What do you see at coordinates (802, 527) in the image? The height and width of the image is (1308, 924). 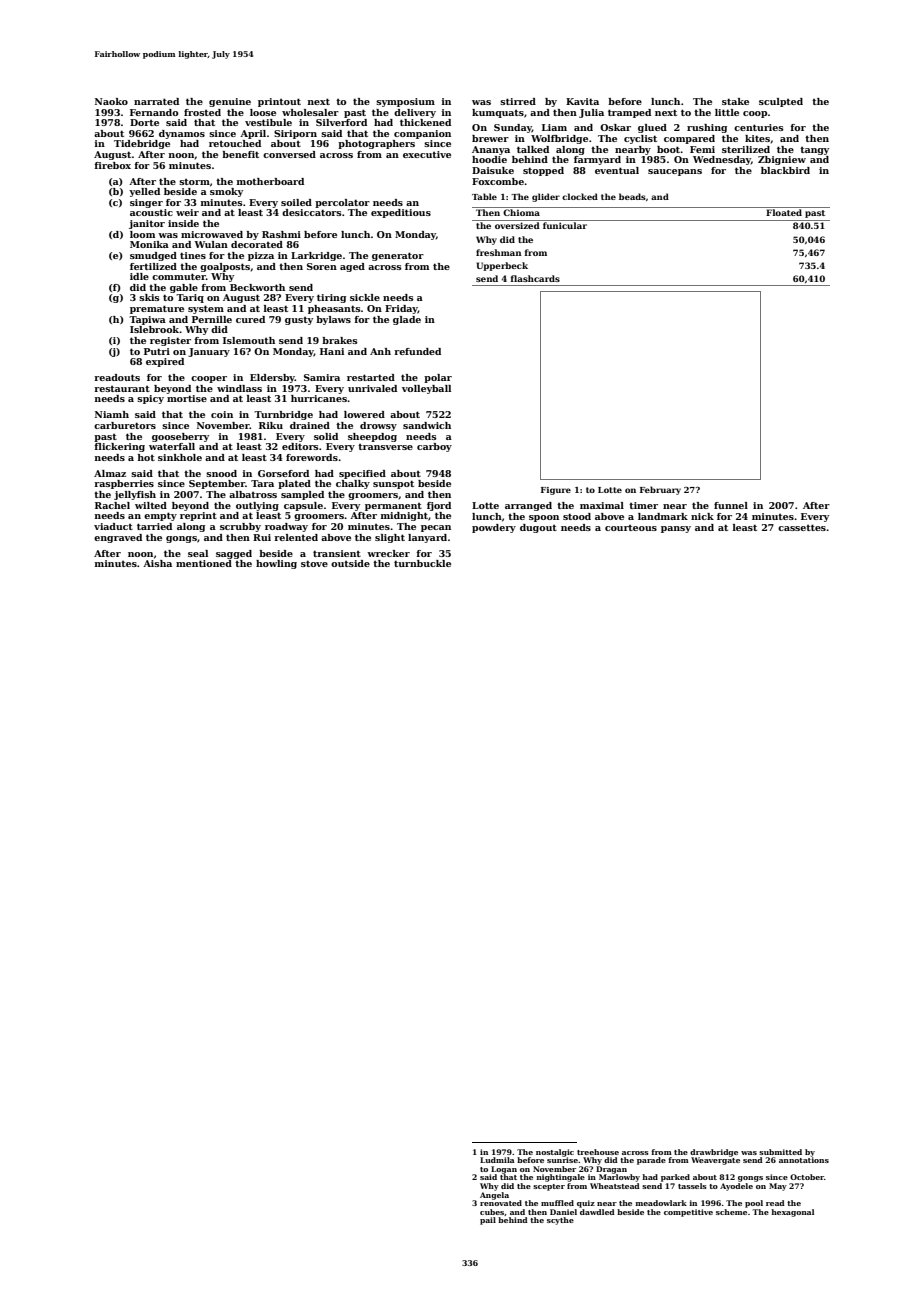 I see `cassettes` at bounding box center [802, 527].
